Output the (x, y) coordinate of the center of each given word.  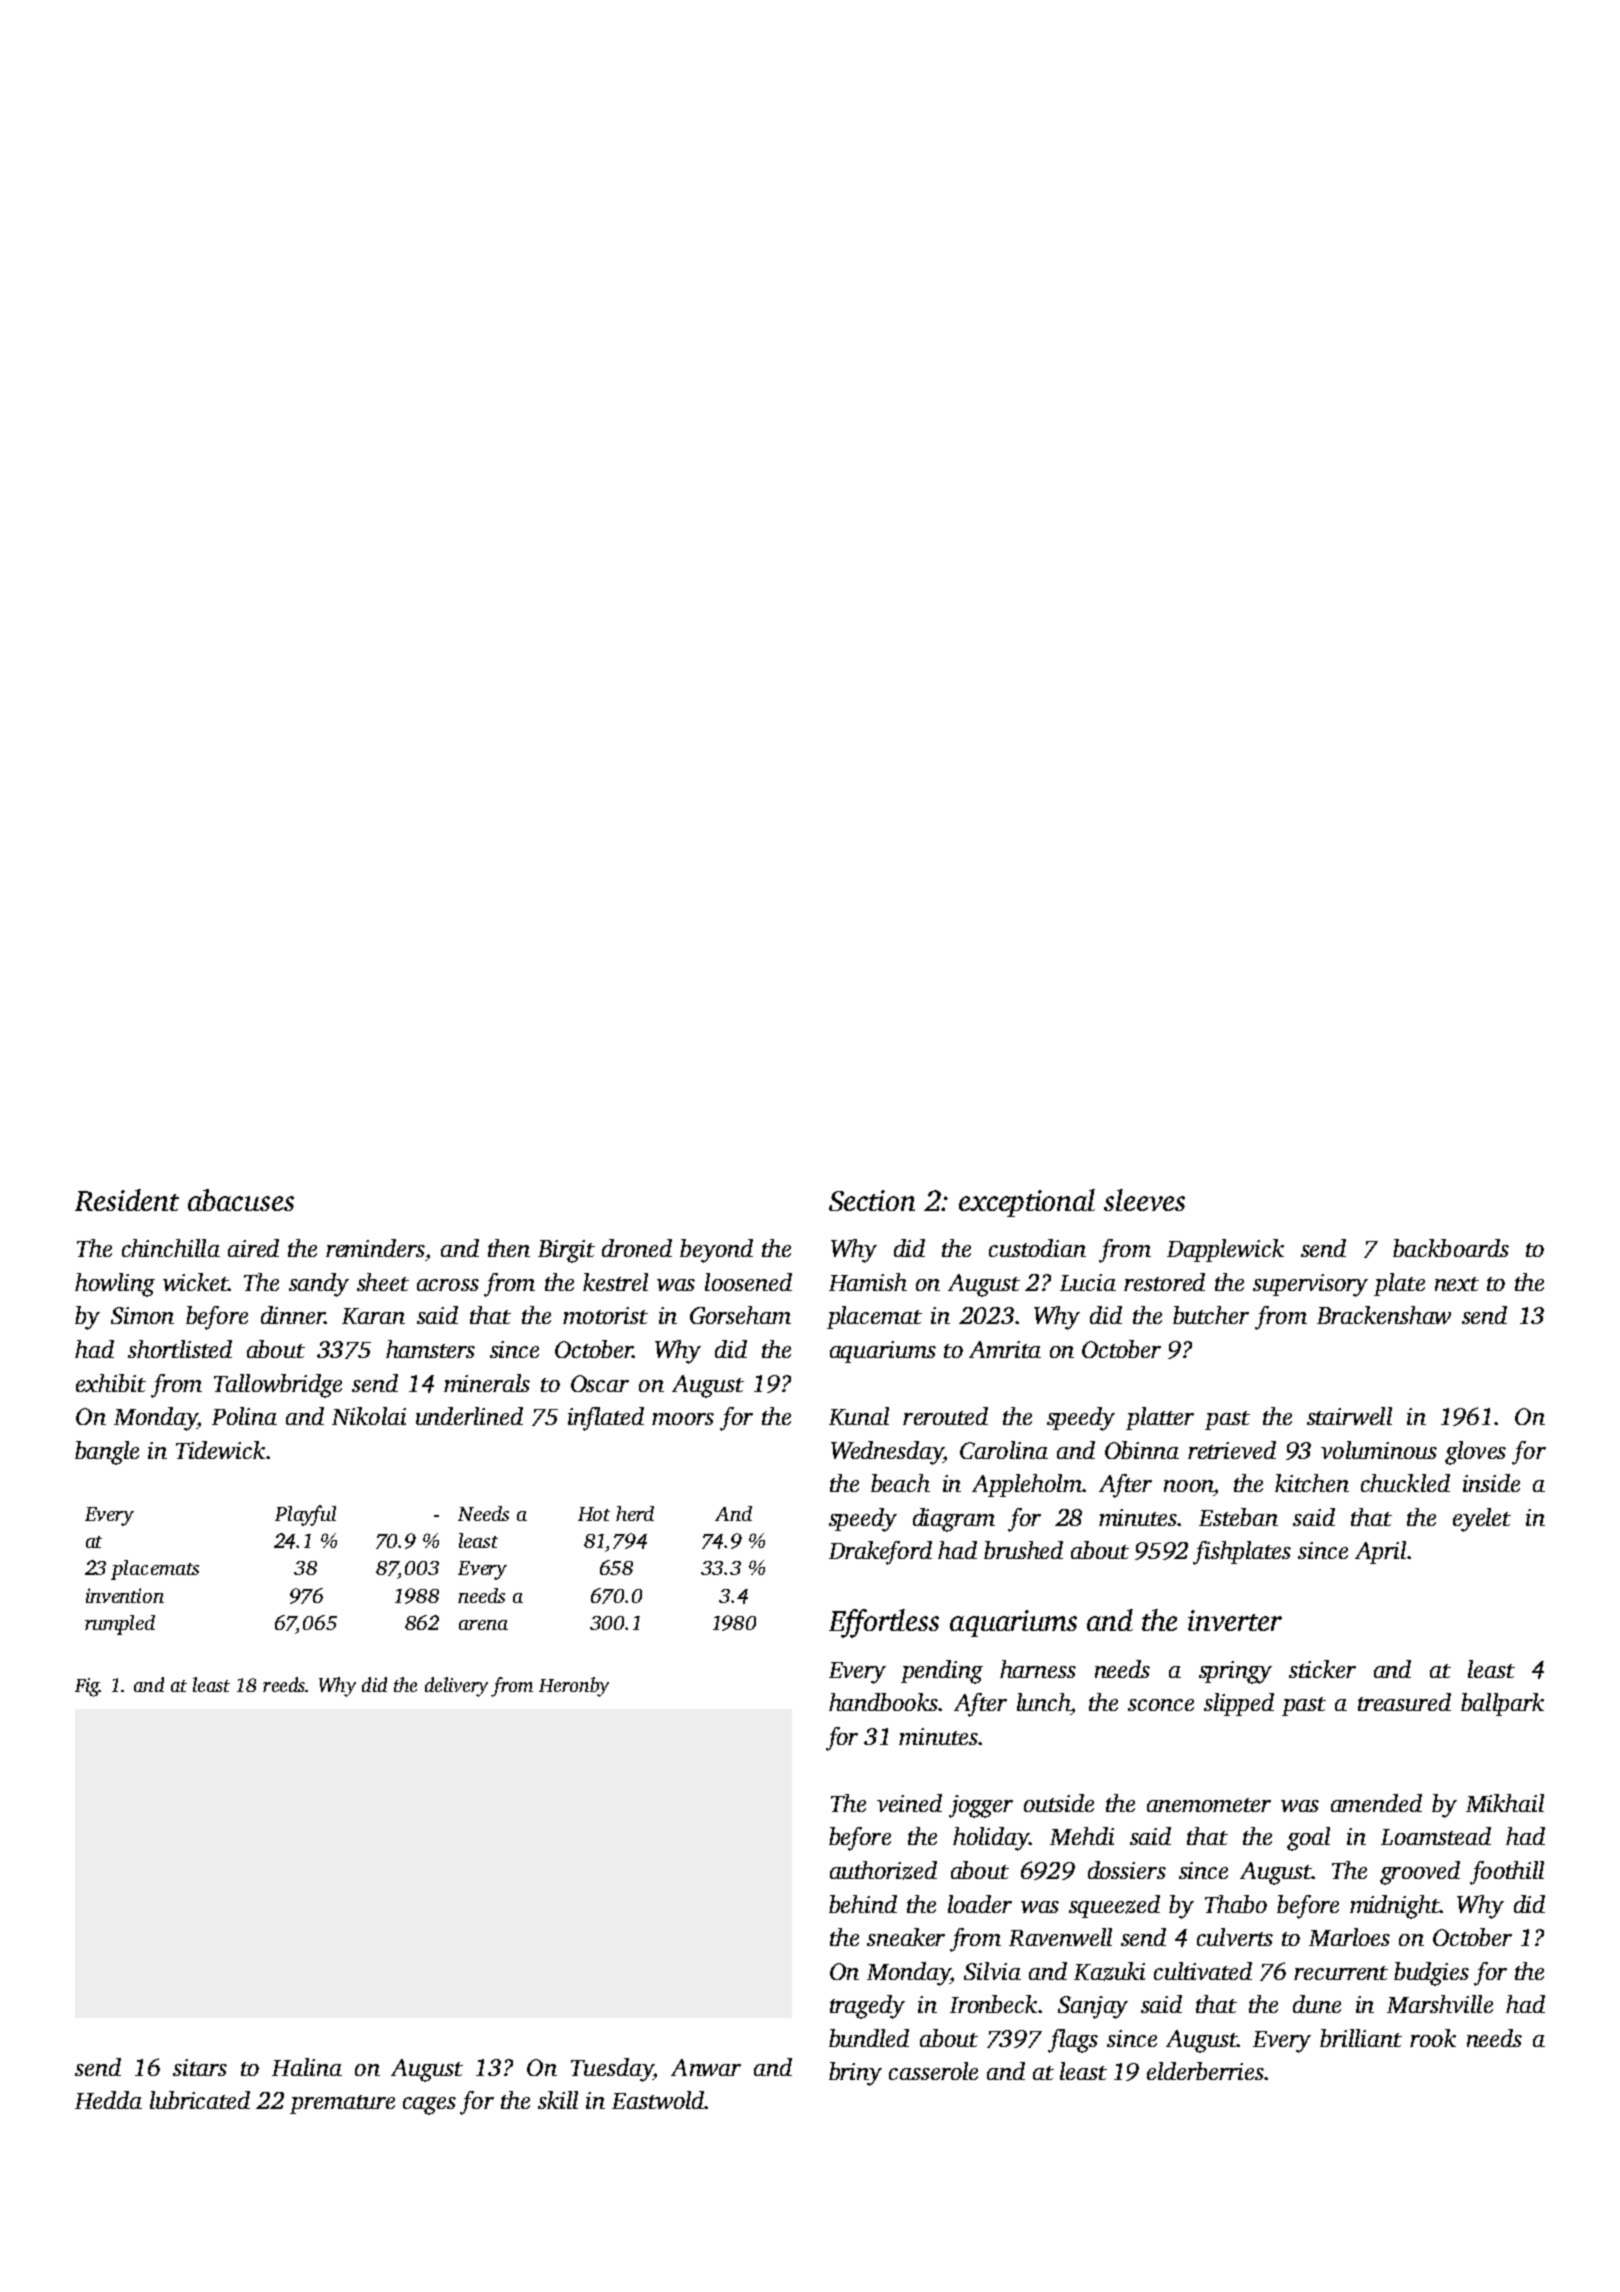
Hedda (108, 2100)
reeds (284, 1684)
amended (1376, 1803)
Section (872, 1200)
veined (909, 1803)
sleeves (1144, 1200)
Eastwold (658, 2100)
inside (1491, 1483)
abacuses (241, 1200)
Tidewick (220, 1450)
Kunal (859, 1416)
